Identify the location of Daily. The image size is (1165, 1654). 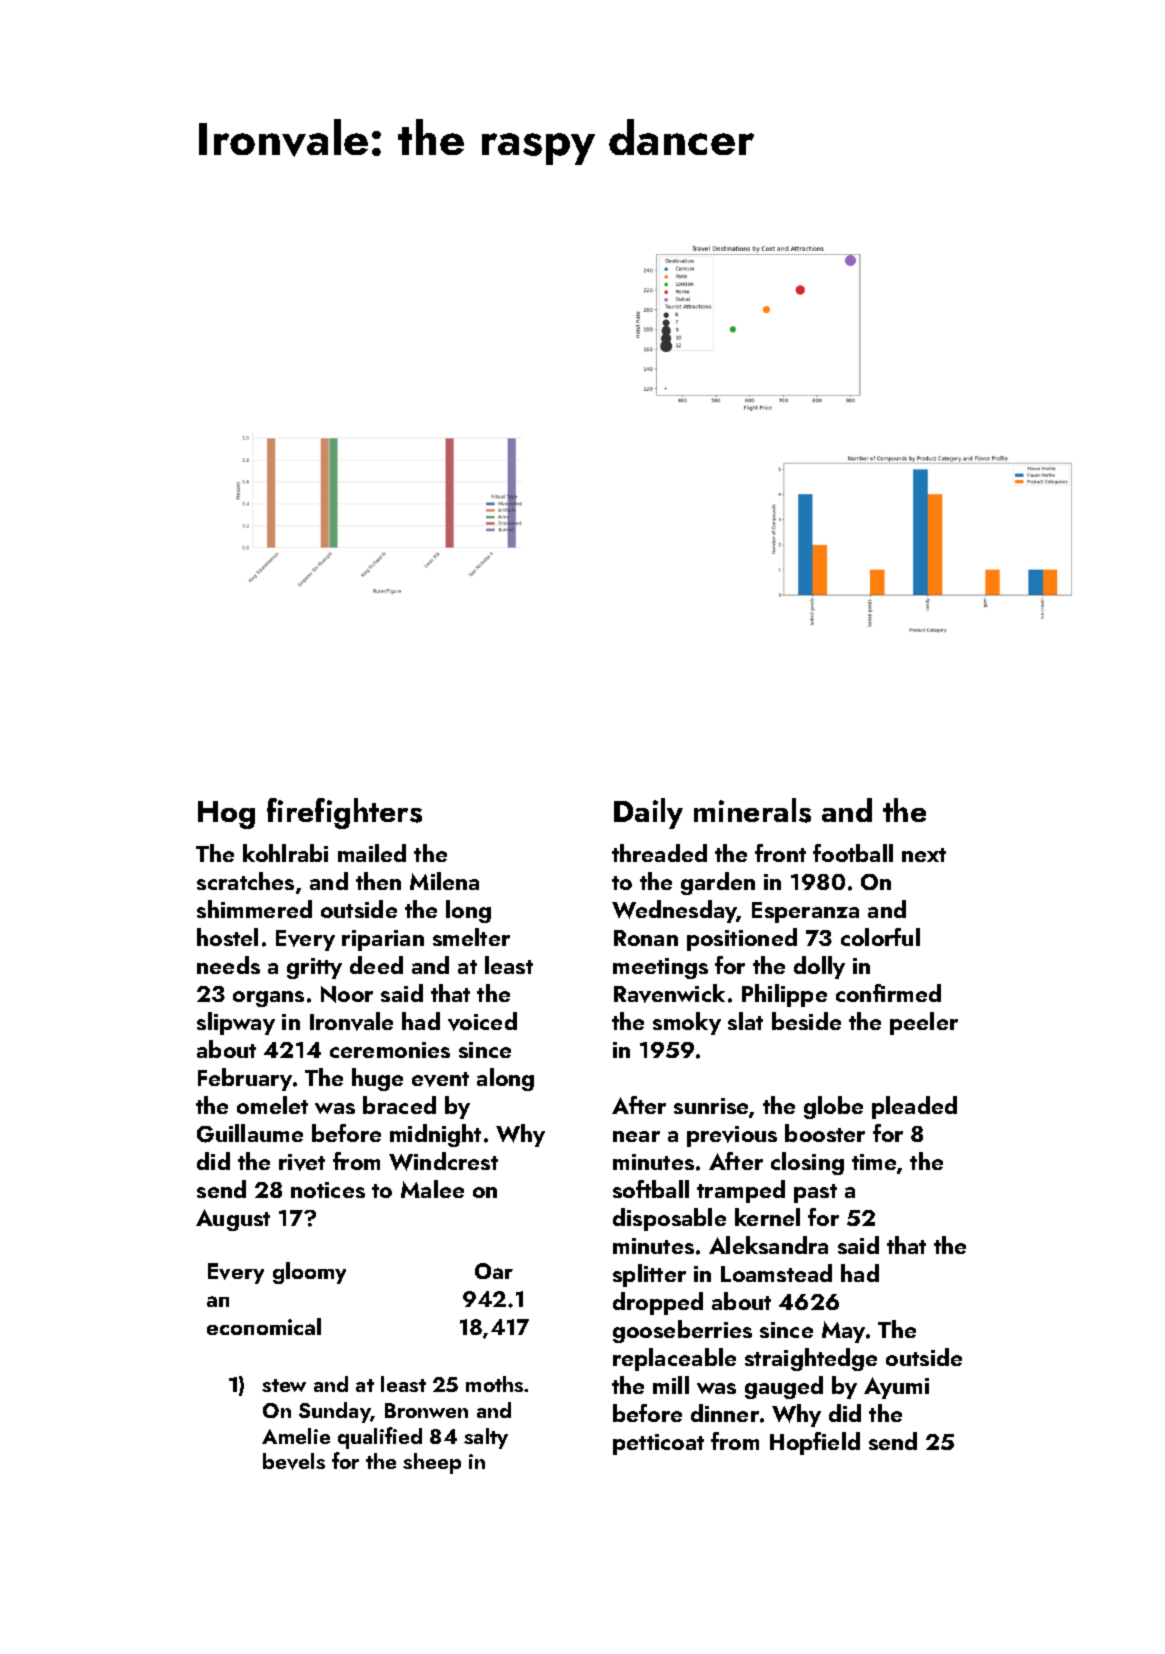
(648, 813).
